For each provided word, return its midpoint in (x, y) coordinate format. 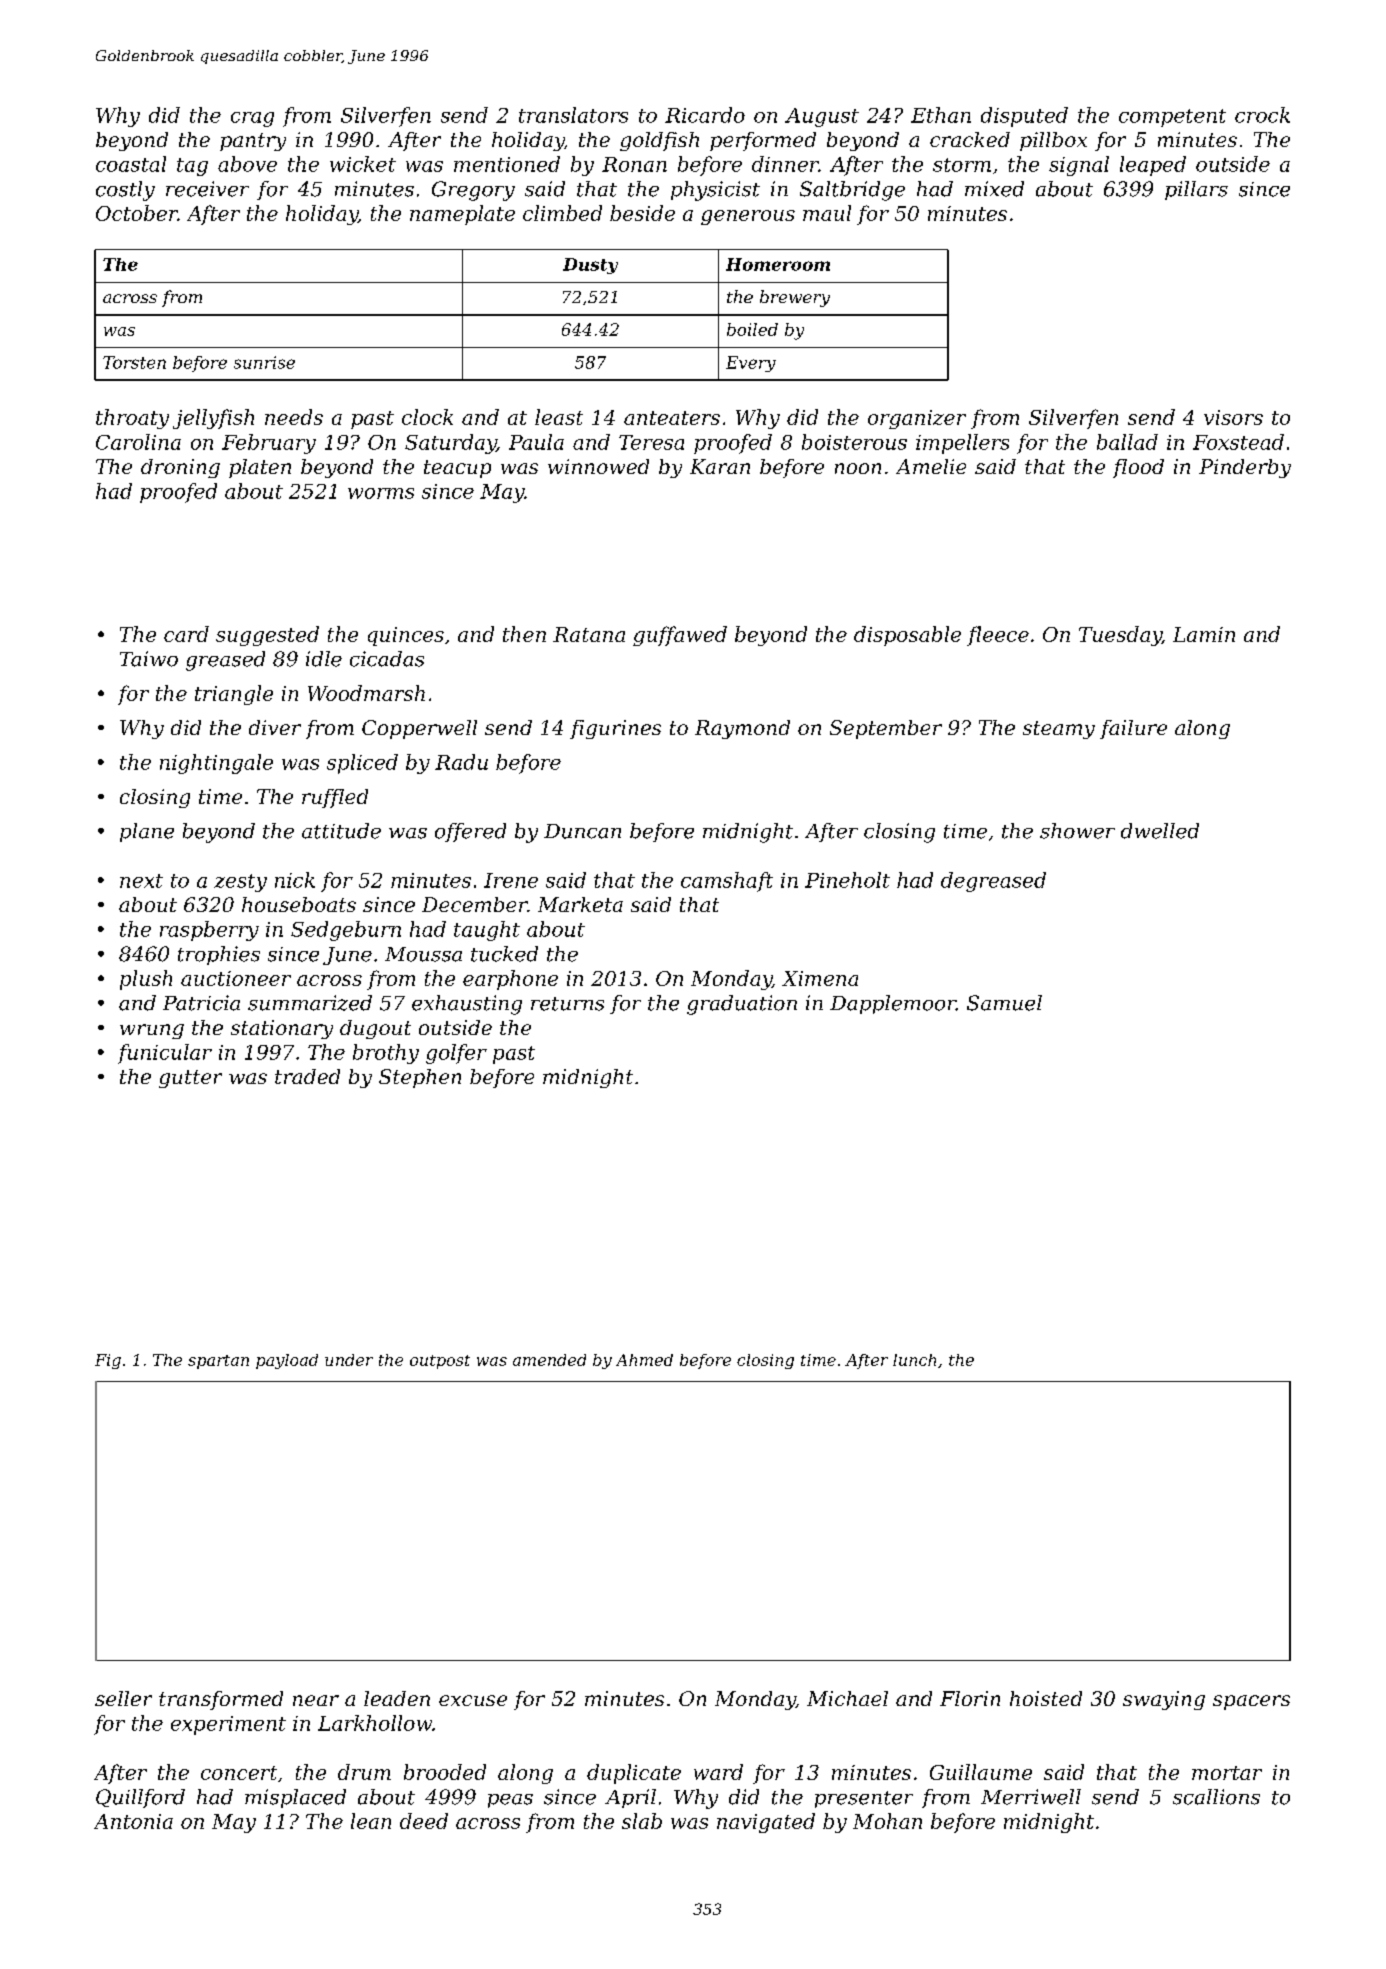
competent (1172, 118)
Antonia (133, 1821)
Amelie (931, 466)
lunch (914, 1360)
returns (567, 1004)
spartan (218, 1362)
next (141, 881)
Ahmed (644, 1360)
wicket (363, 164)
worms (381, 493)
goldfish (659, 141)
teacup (457, 469)
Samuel (1004, 1003)
